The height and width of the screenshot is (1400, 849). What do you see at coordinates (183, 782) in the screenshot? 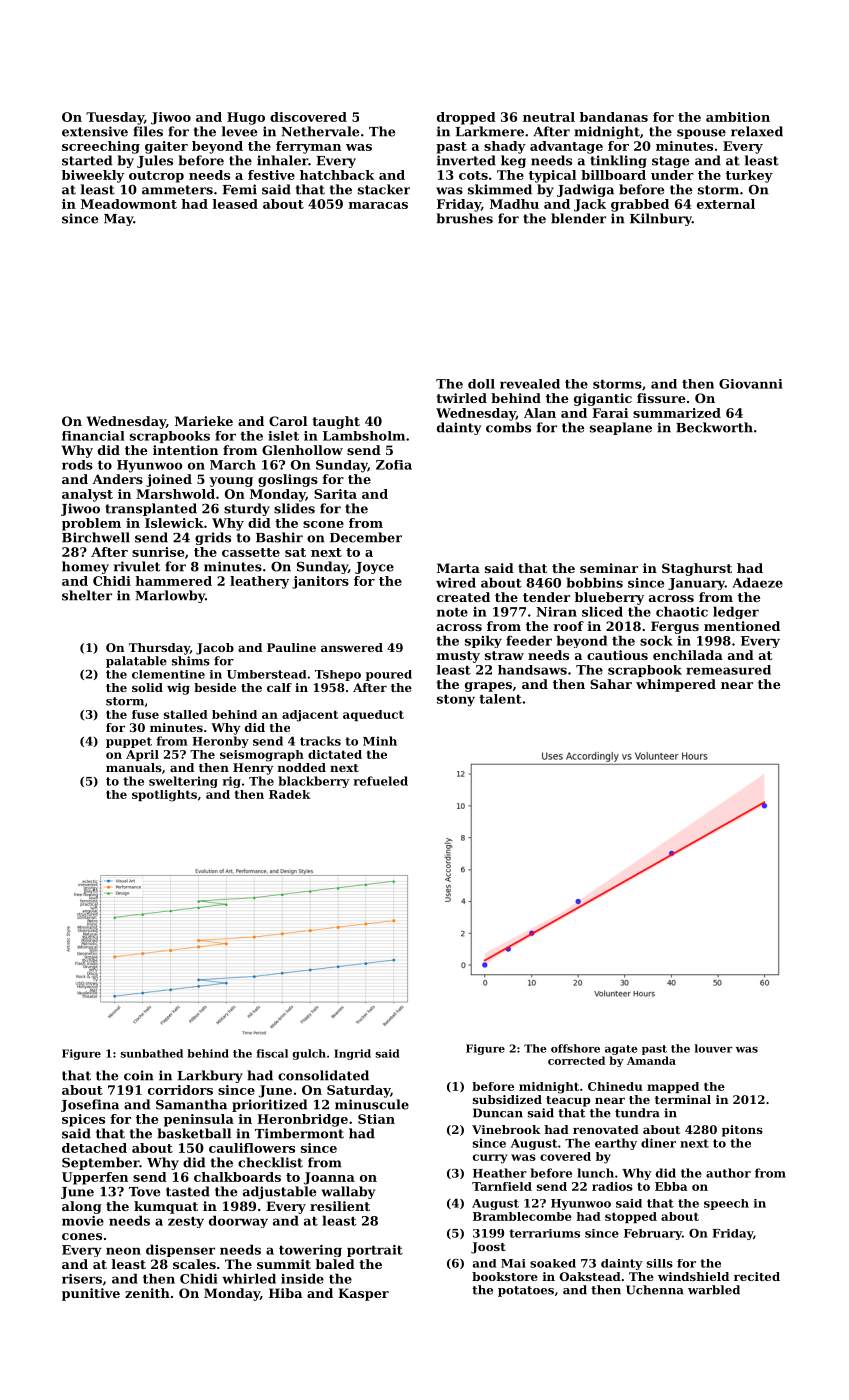
I see `sweltering` at bounding box center [183, 782].
